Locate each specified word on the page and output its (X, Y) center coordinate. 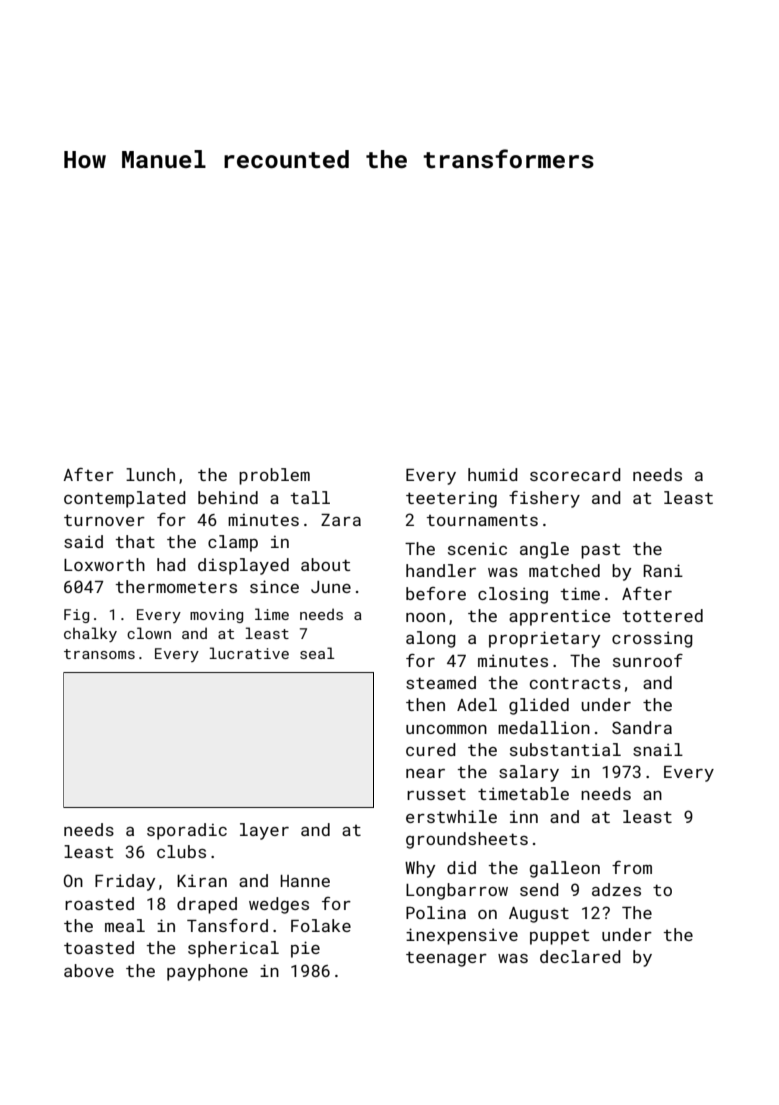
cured (431, 749)
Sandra (642, 727)
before (436, 593)
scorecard (575, 474)
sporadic (187, 831)
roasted (99, 903)
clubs (181, 851)
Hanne (305, 881)
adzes (616, 889)
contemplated (125, 499)
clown (149, 633)
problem (274, 476)
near (425, 773)
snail (658, 749)
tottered (663, 615)
